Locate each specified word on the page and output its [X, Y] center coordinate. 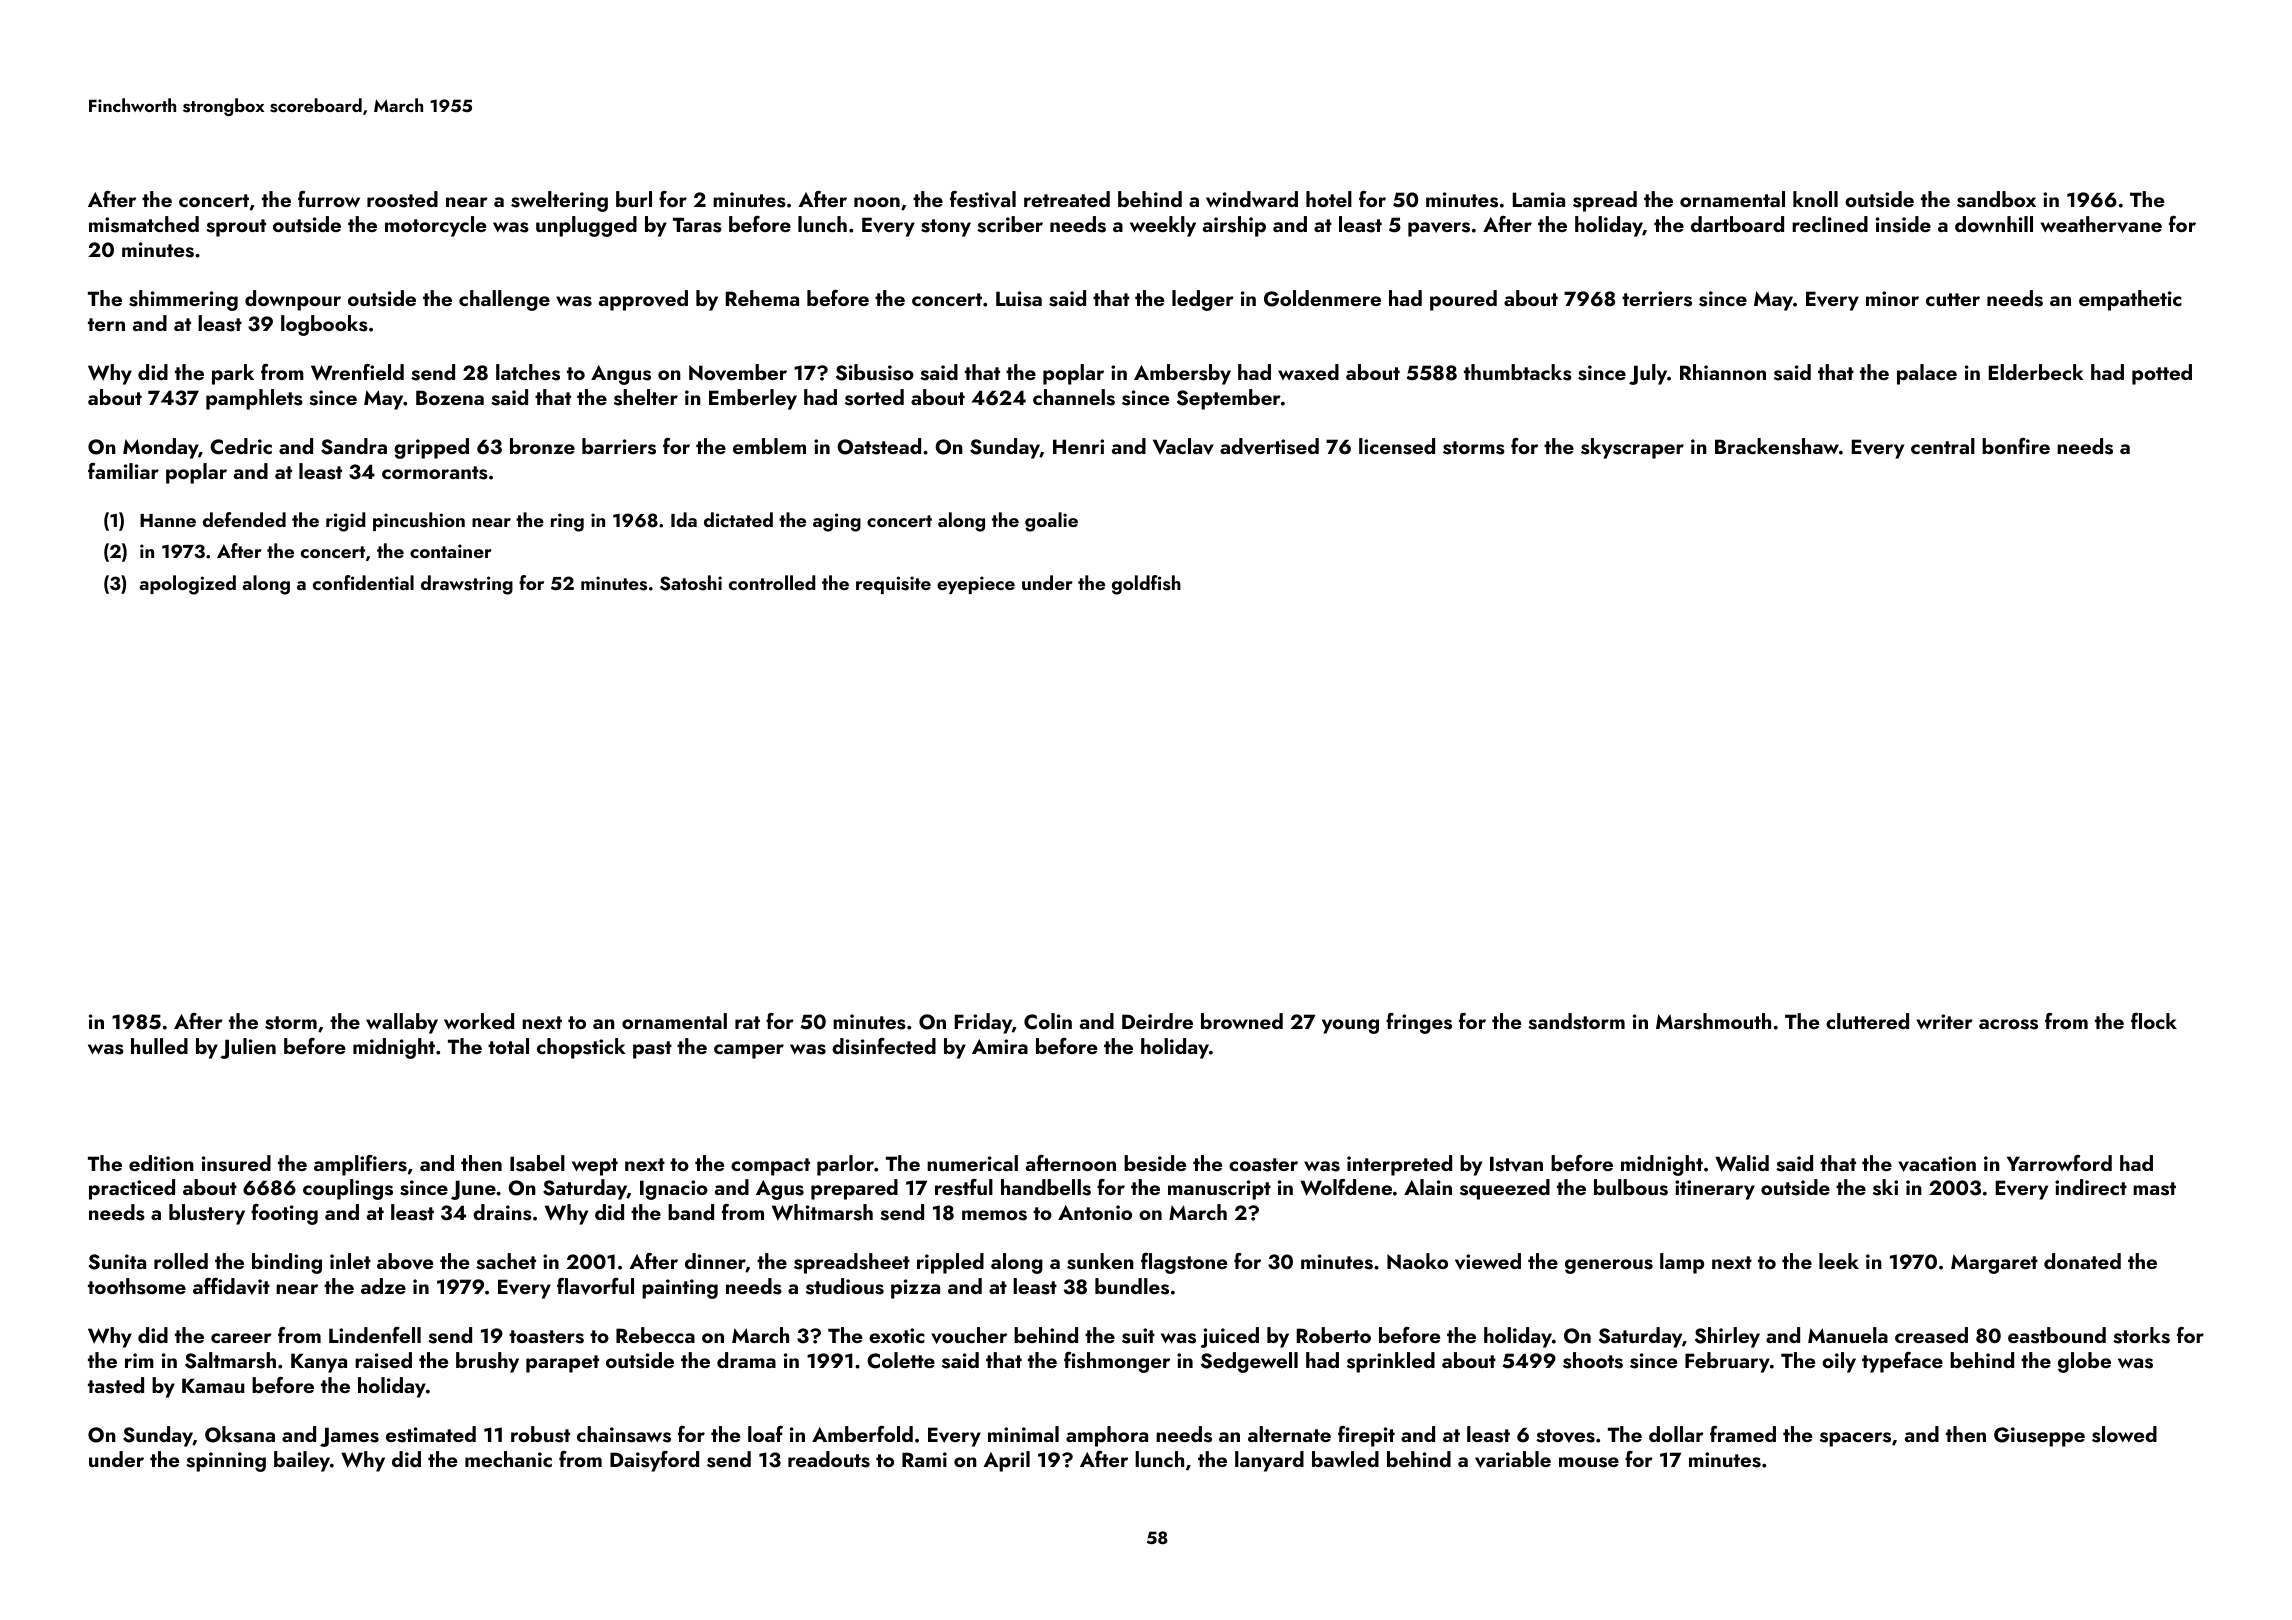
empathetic [2130, 300]
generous [1609, 1266]
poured [1463, 300]
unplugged [586, 226]
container [451, 551]
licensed [1397, 446]
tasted [116, 1385]
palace [1927, 374]
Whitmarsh [822, 1212]
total [508, 1046]
